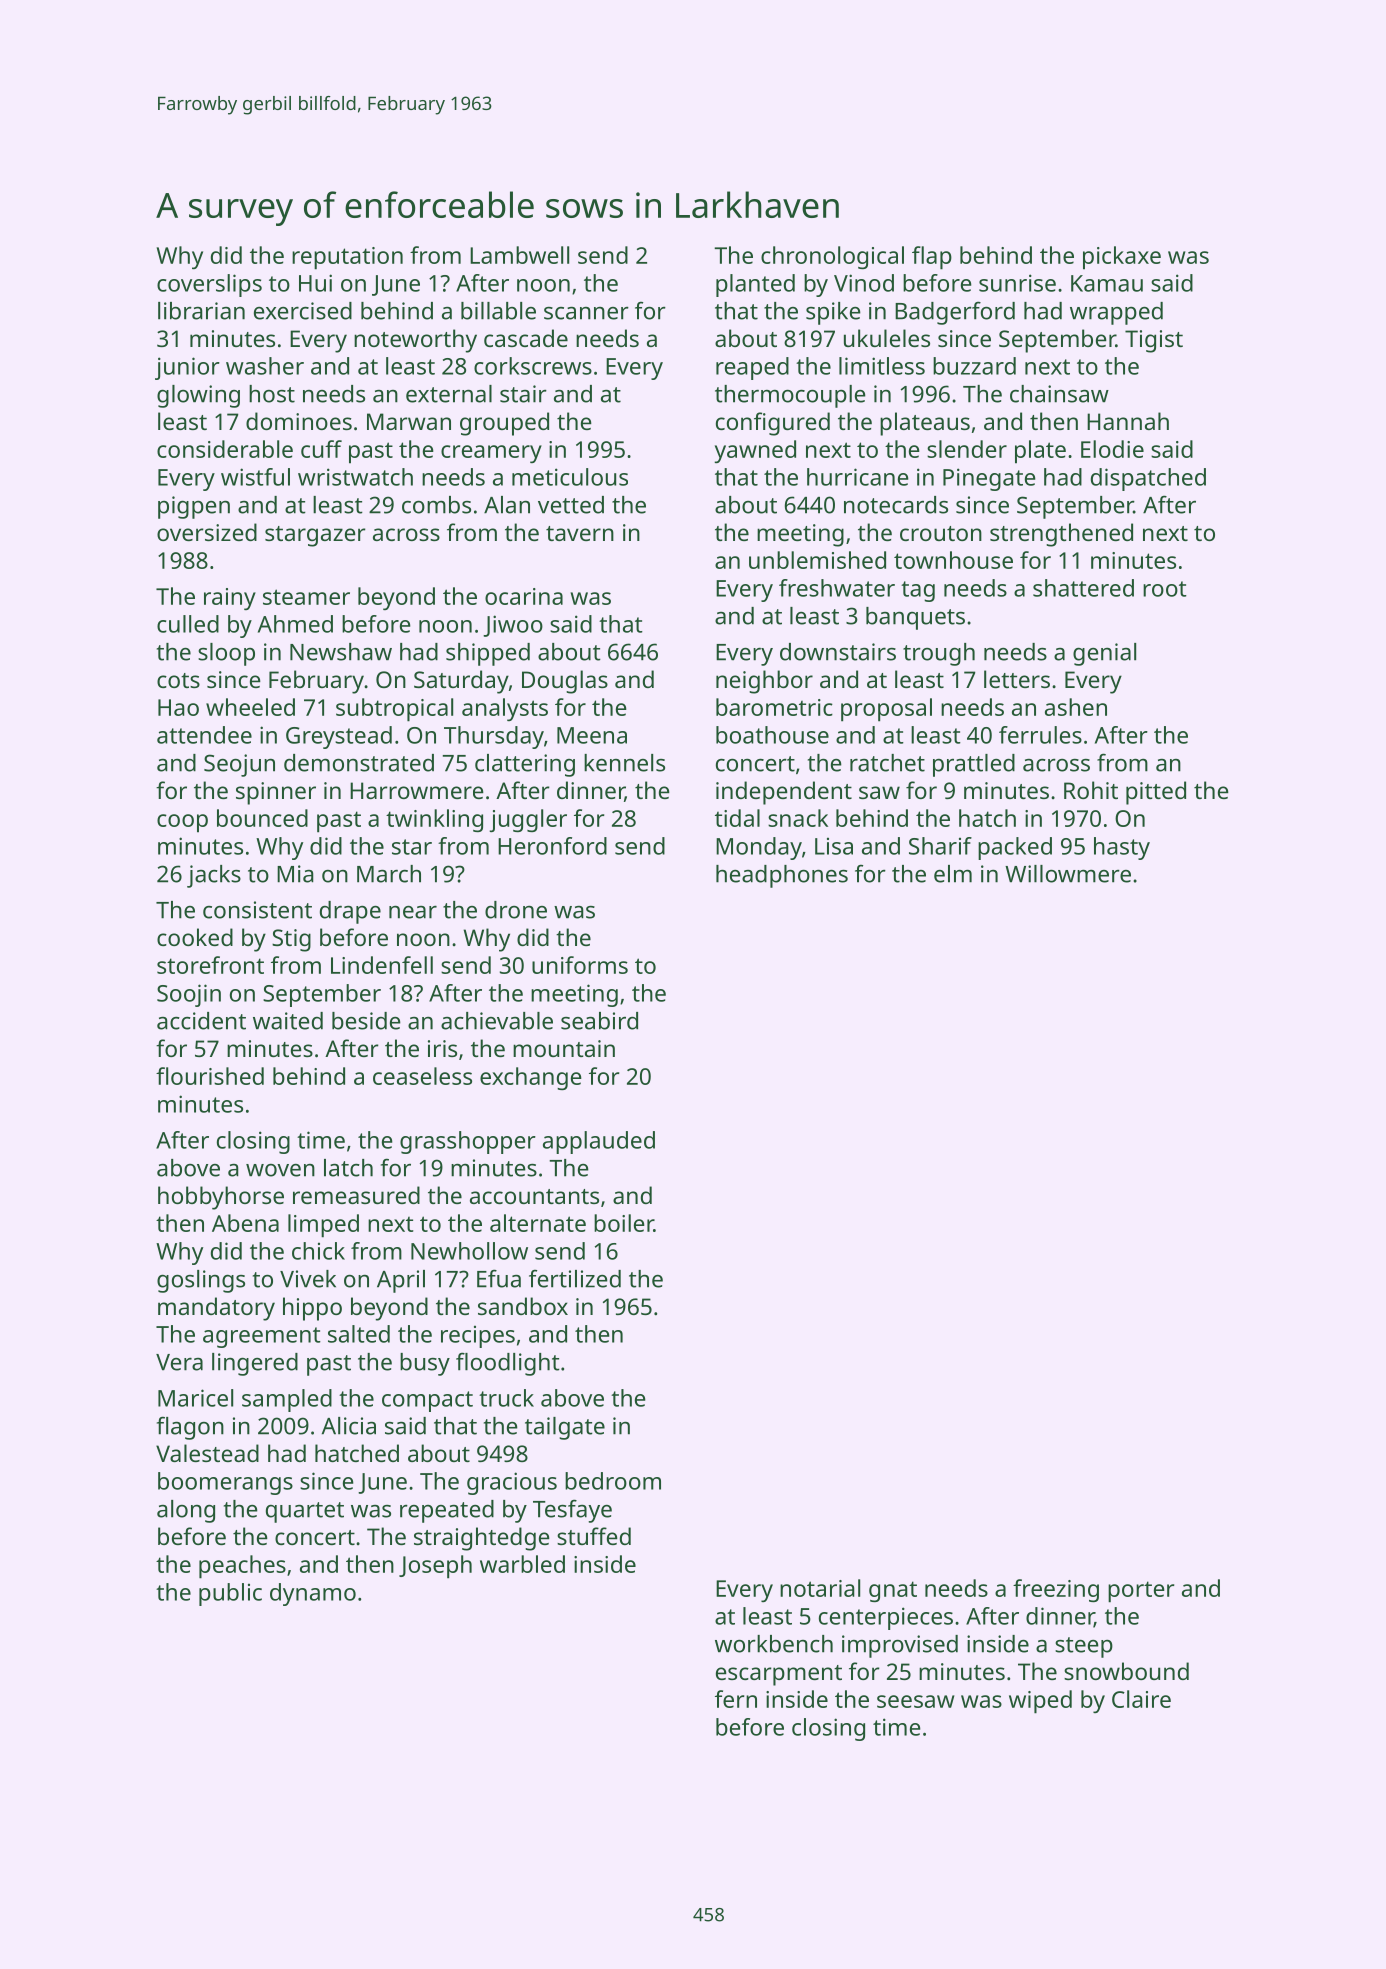 Image resolution: width=1386 pixels, height=1969 pixels. Describe the element at coordinates (893, 1591) in the screenshot. I see `gnat` at that location.
